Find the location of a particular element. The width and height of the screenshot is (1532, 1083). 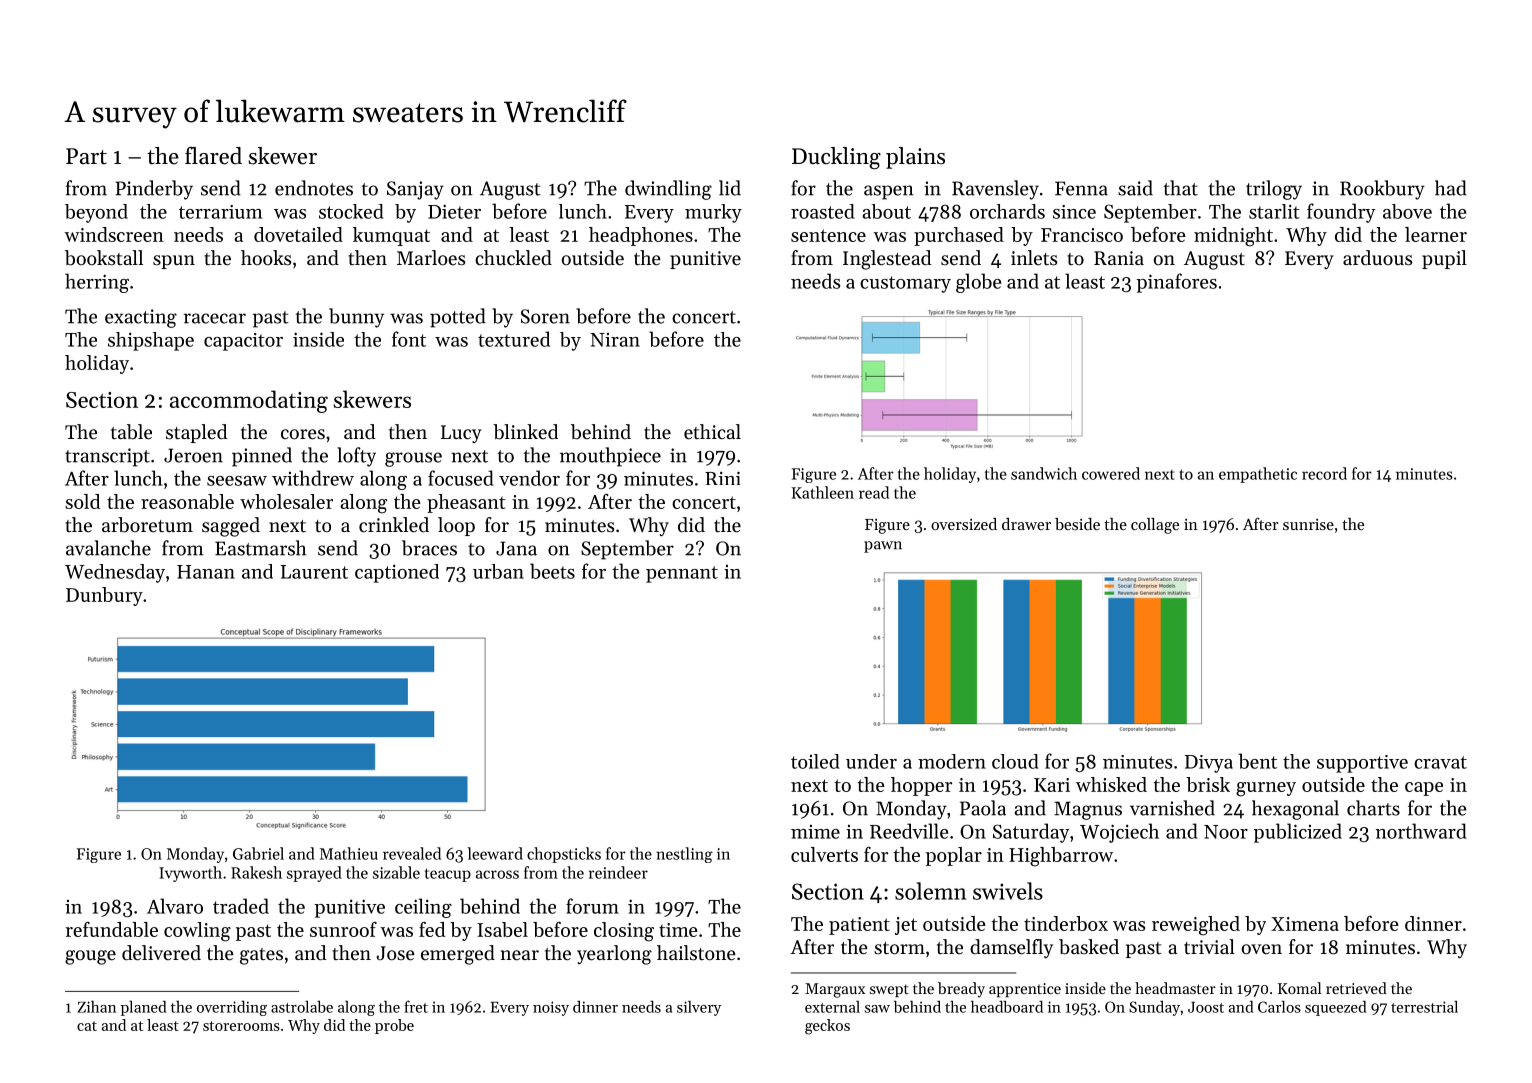

Zihan is located at coordinates (97, 1007).
